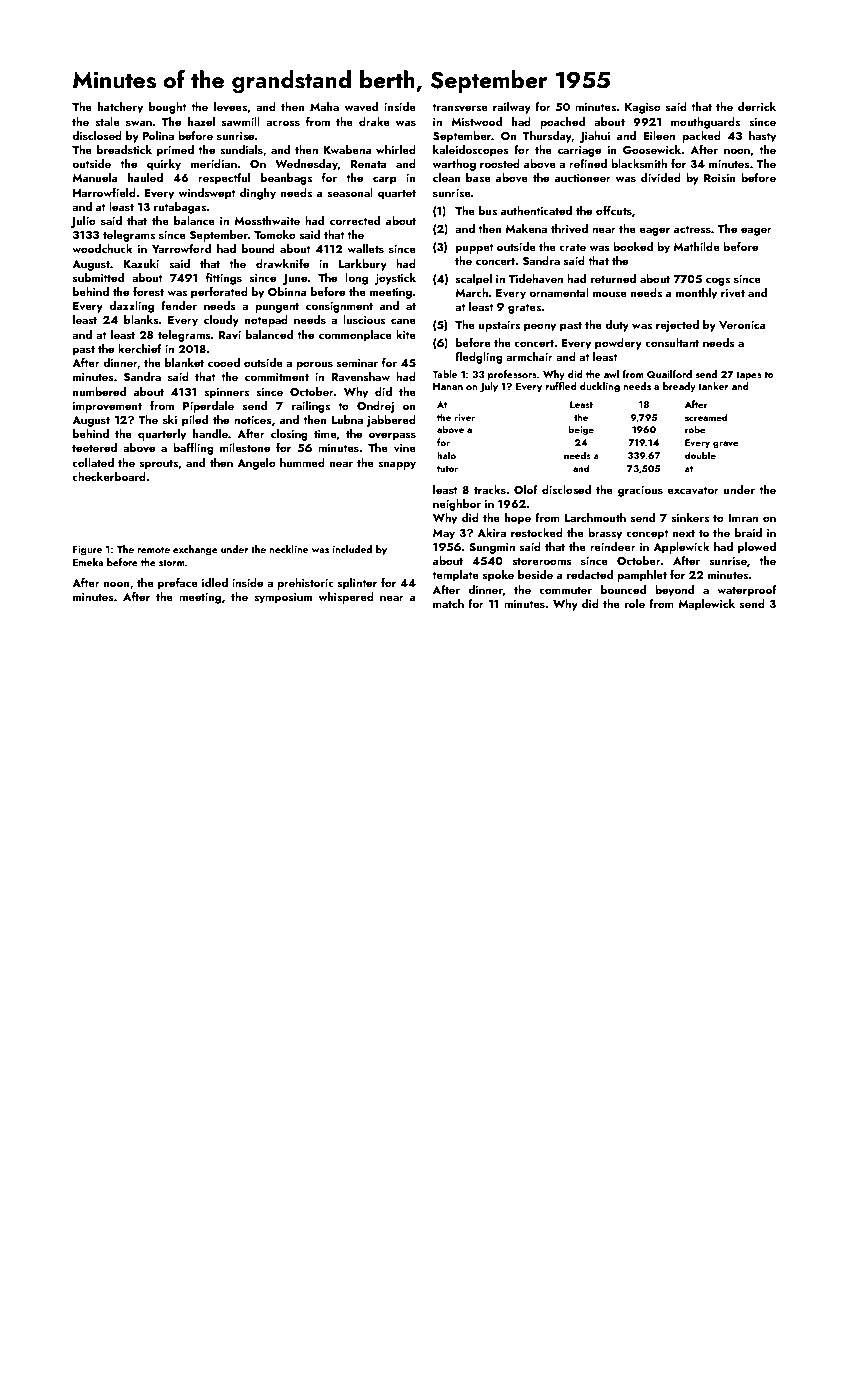 Image resolution: width=849 pixels, height=1400 pixels. Describe the element at coordinates (178, 584) in the page. I see `preface` at that location.
